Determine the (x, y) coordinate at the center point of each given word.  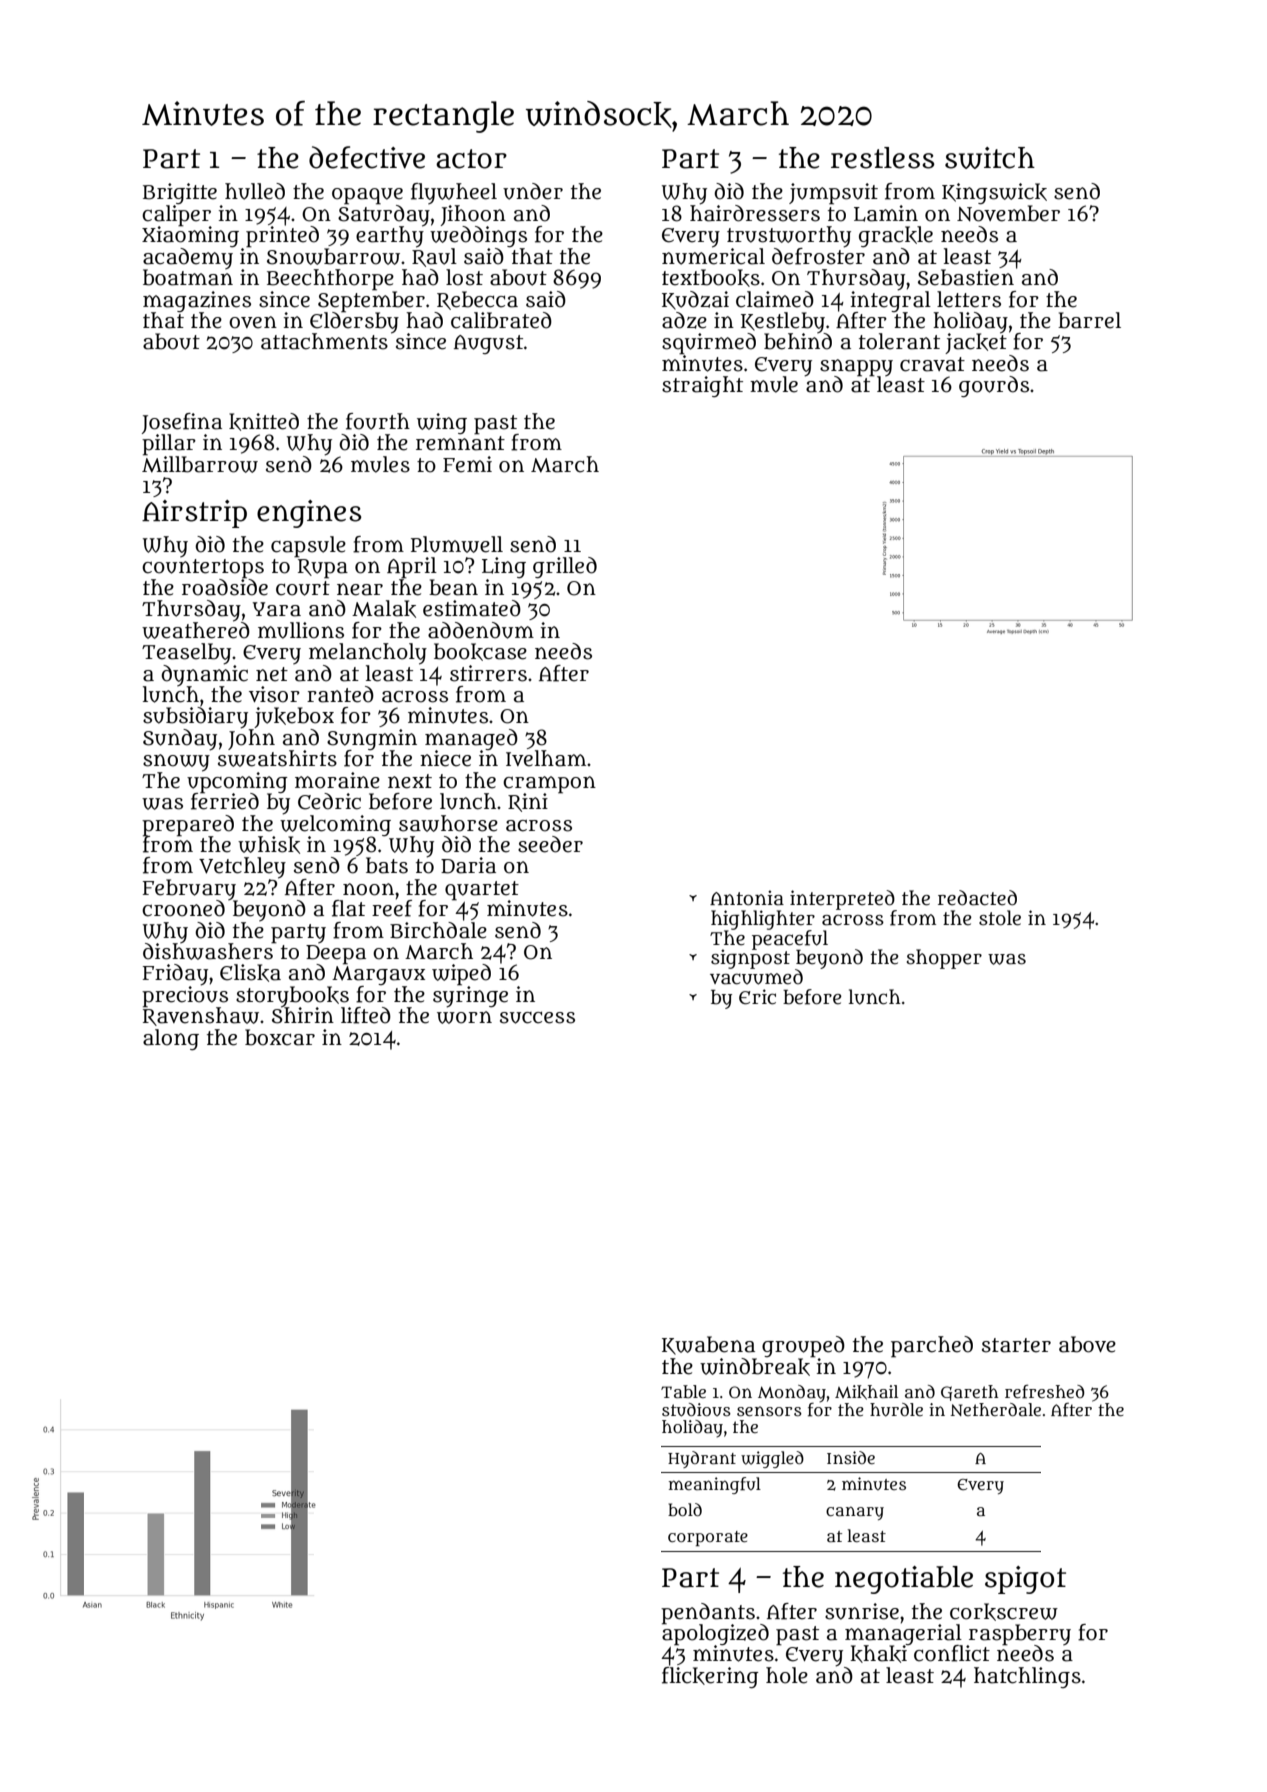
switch (990, 158)
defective (367, 157)
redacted (977, 898)
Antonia (747, 898)
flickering (710, 1677)
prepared (188, 825)
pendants (708, 1613)
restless (883, 158)
